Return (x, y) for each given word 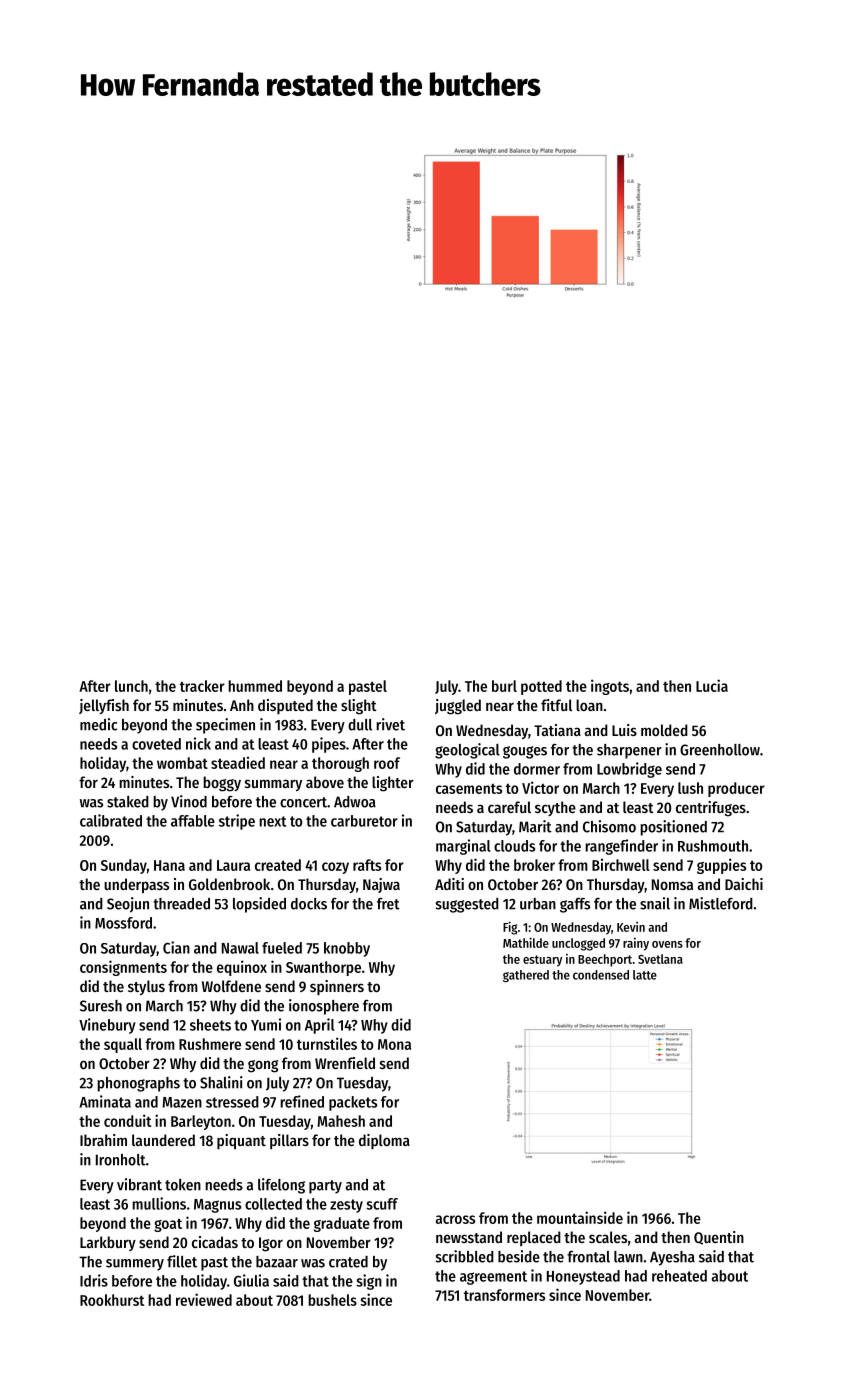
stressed (232, 1102)
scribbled (464, 1256)
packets (353, 1103)
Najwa (381, 885)
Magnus (217, 1206)
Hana (169, 865)
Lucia (712, 685)
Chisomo (609, 826)
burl (504, 686)
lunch (131, 686)
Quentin (719, 1238)
